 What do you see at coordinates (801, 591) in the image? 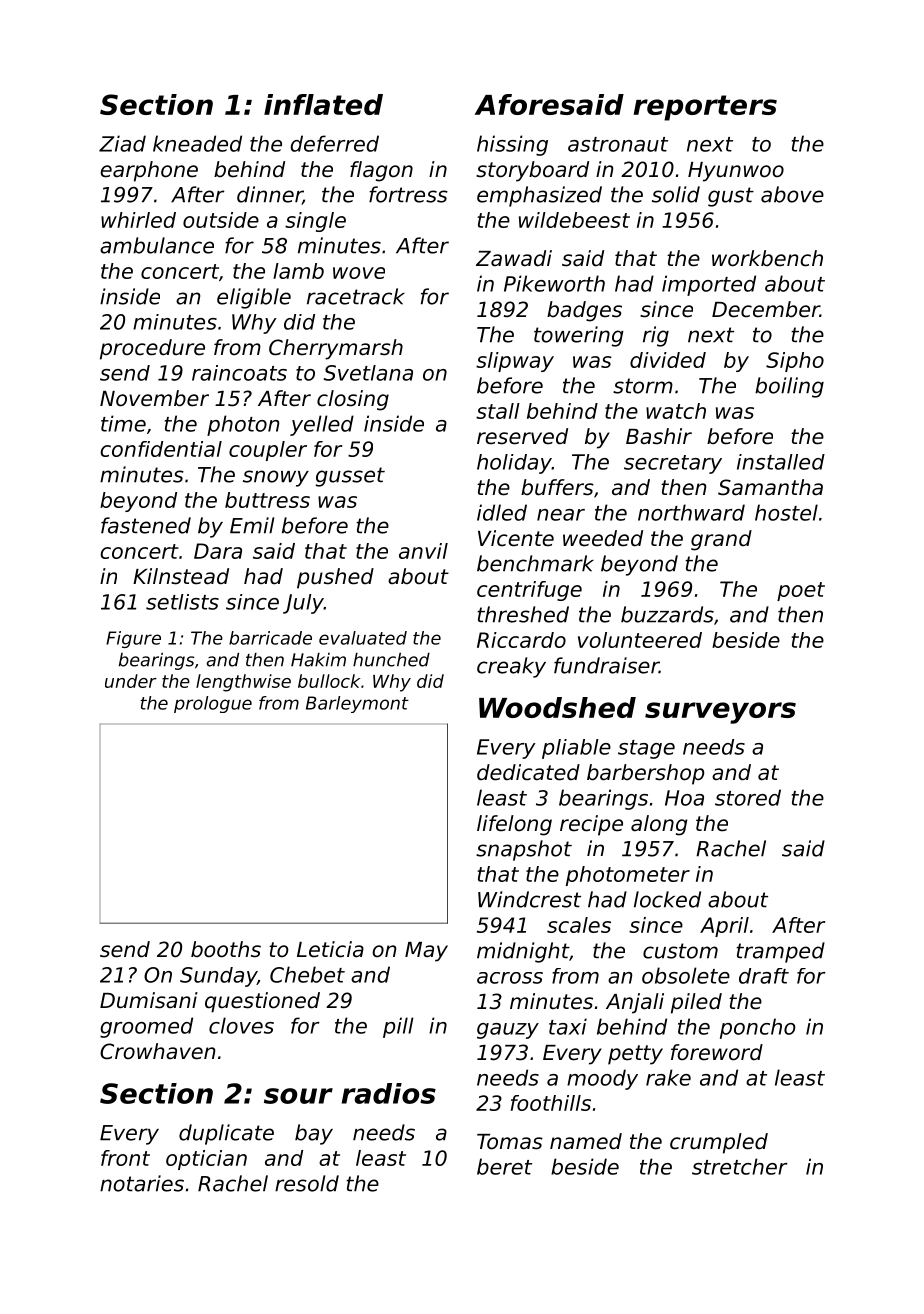
I see `poet` at bounding box center [801, 591].
